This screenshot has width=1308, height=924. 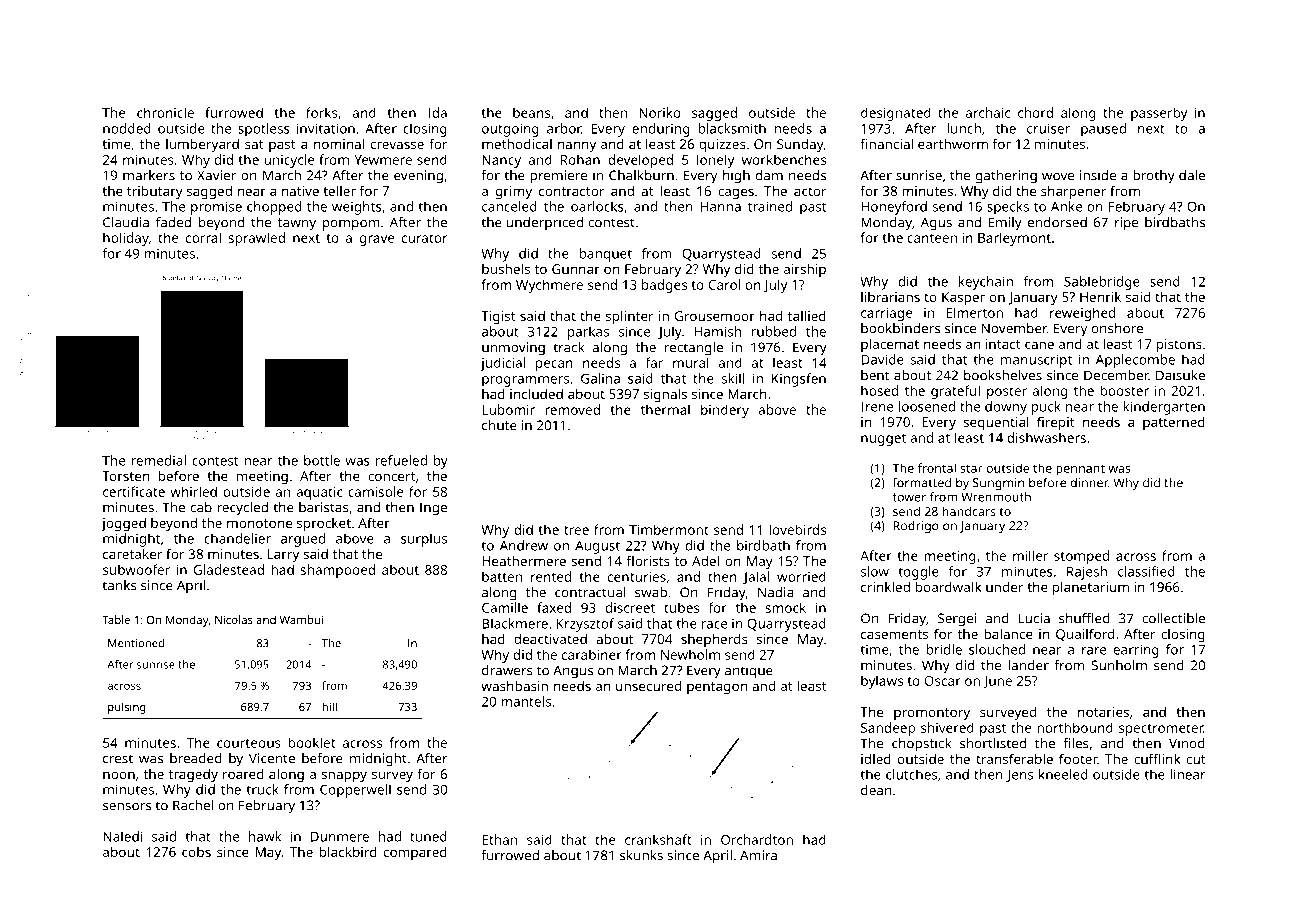 What do you see at coordinates (499, 839) in the screenshot?
I see `Ethan` at bounding box center [499, 839].
